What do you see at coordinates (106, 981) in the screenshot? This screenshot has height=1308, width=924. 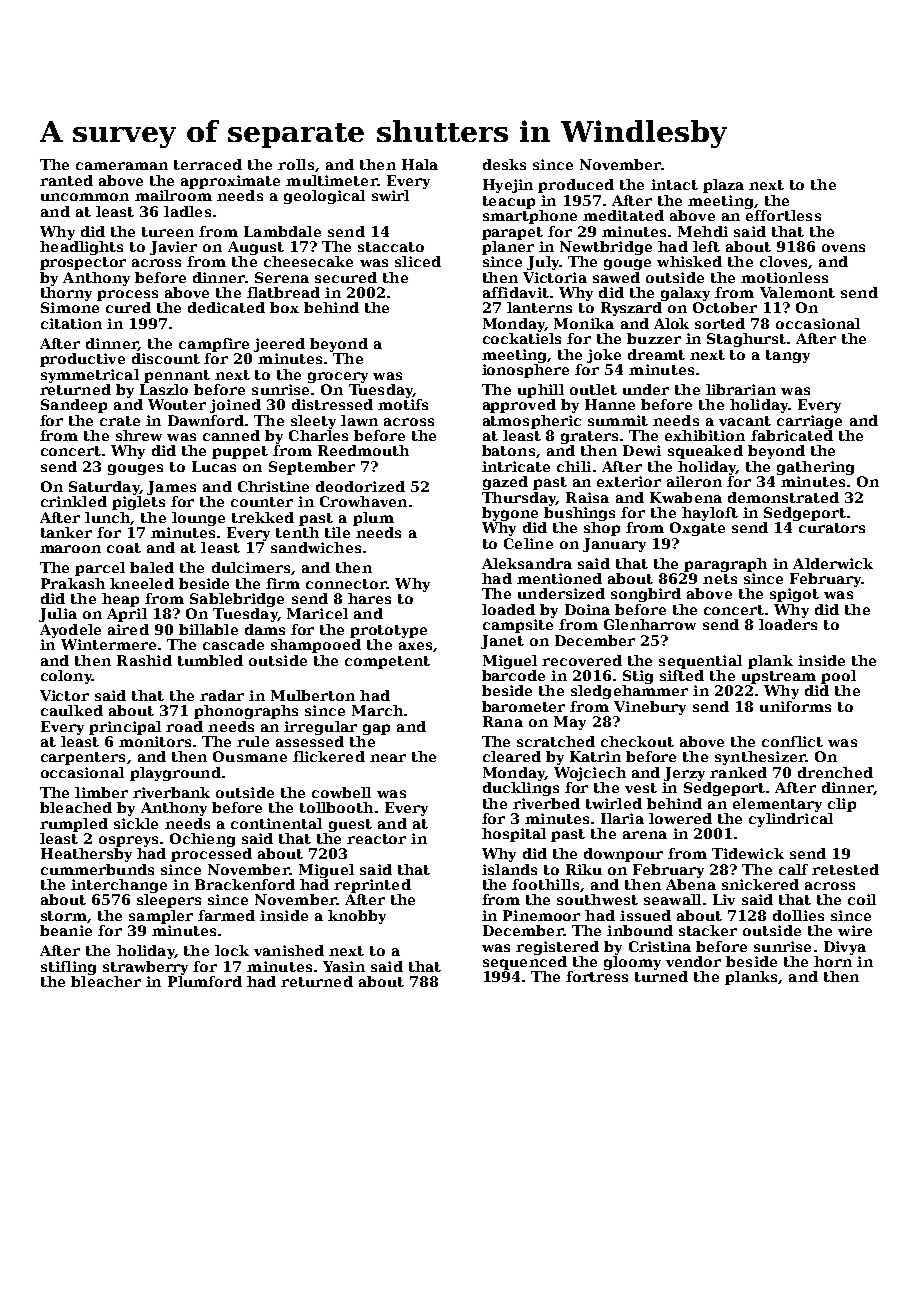 I see `bleacher` at bounding box center [106, 981].
